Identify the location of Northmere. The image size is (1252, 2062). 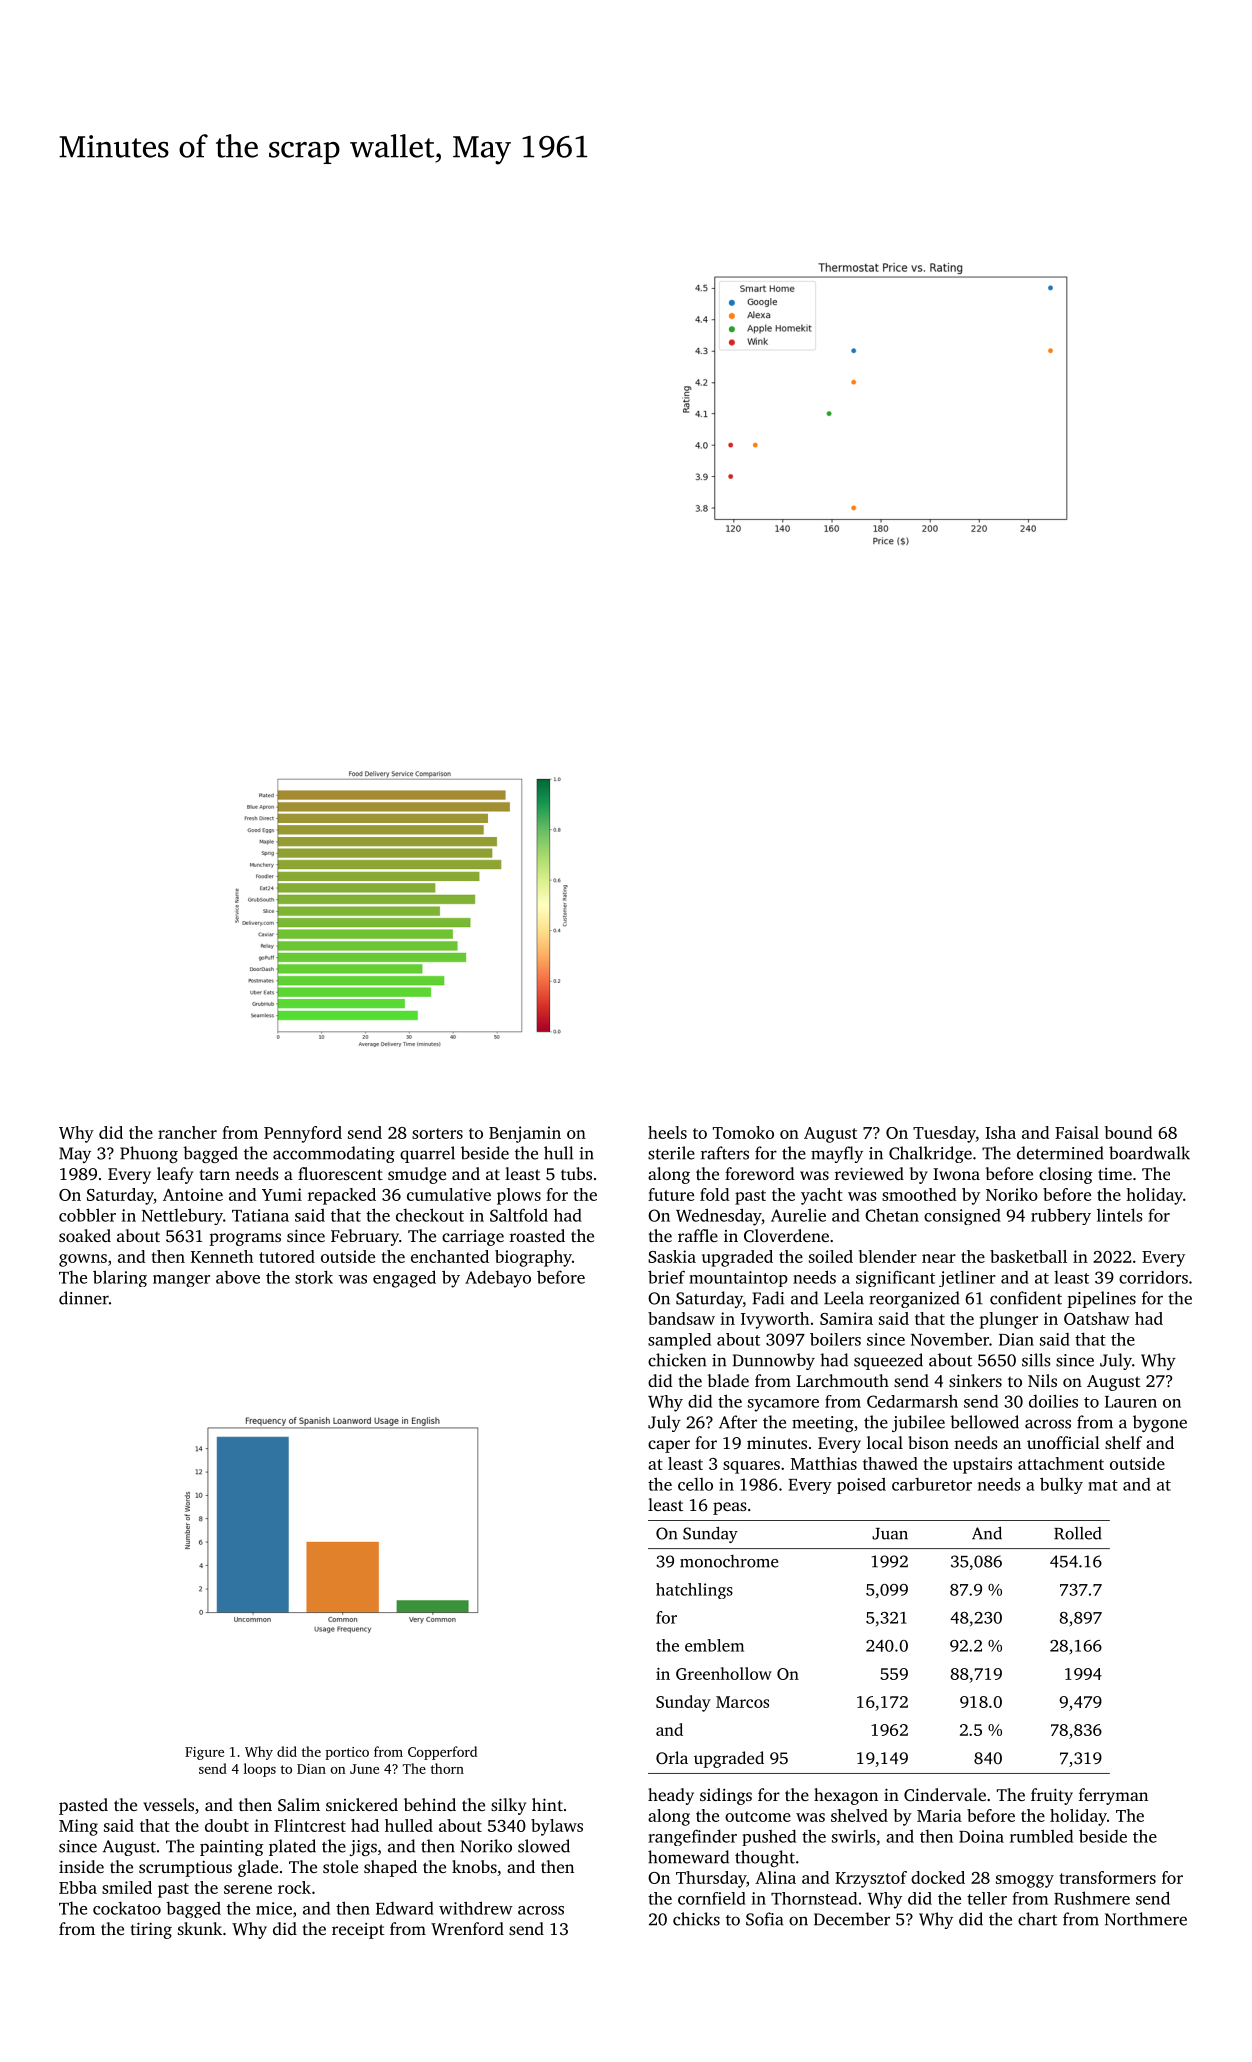
(1146, 1919).
